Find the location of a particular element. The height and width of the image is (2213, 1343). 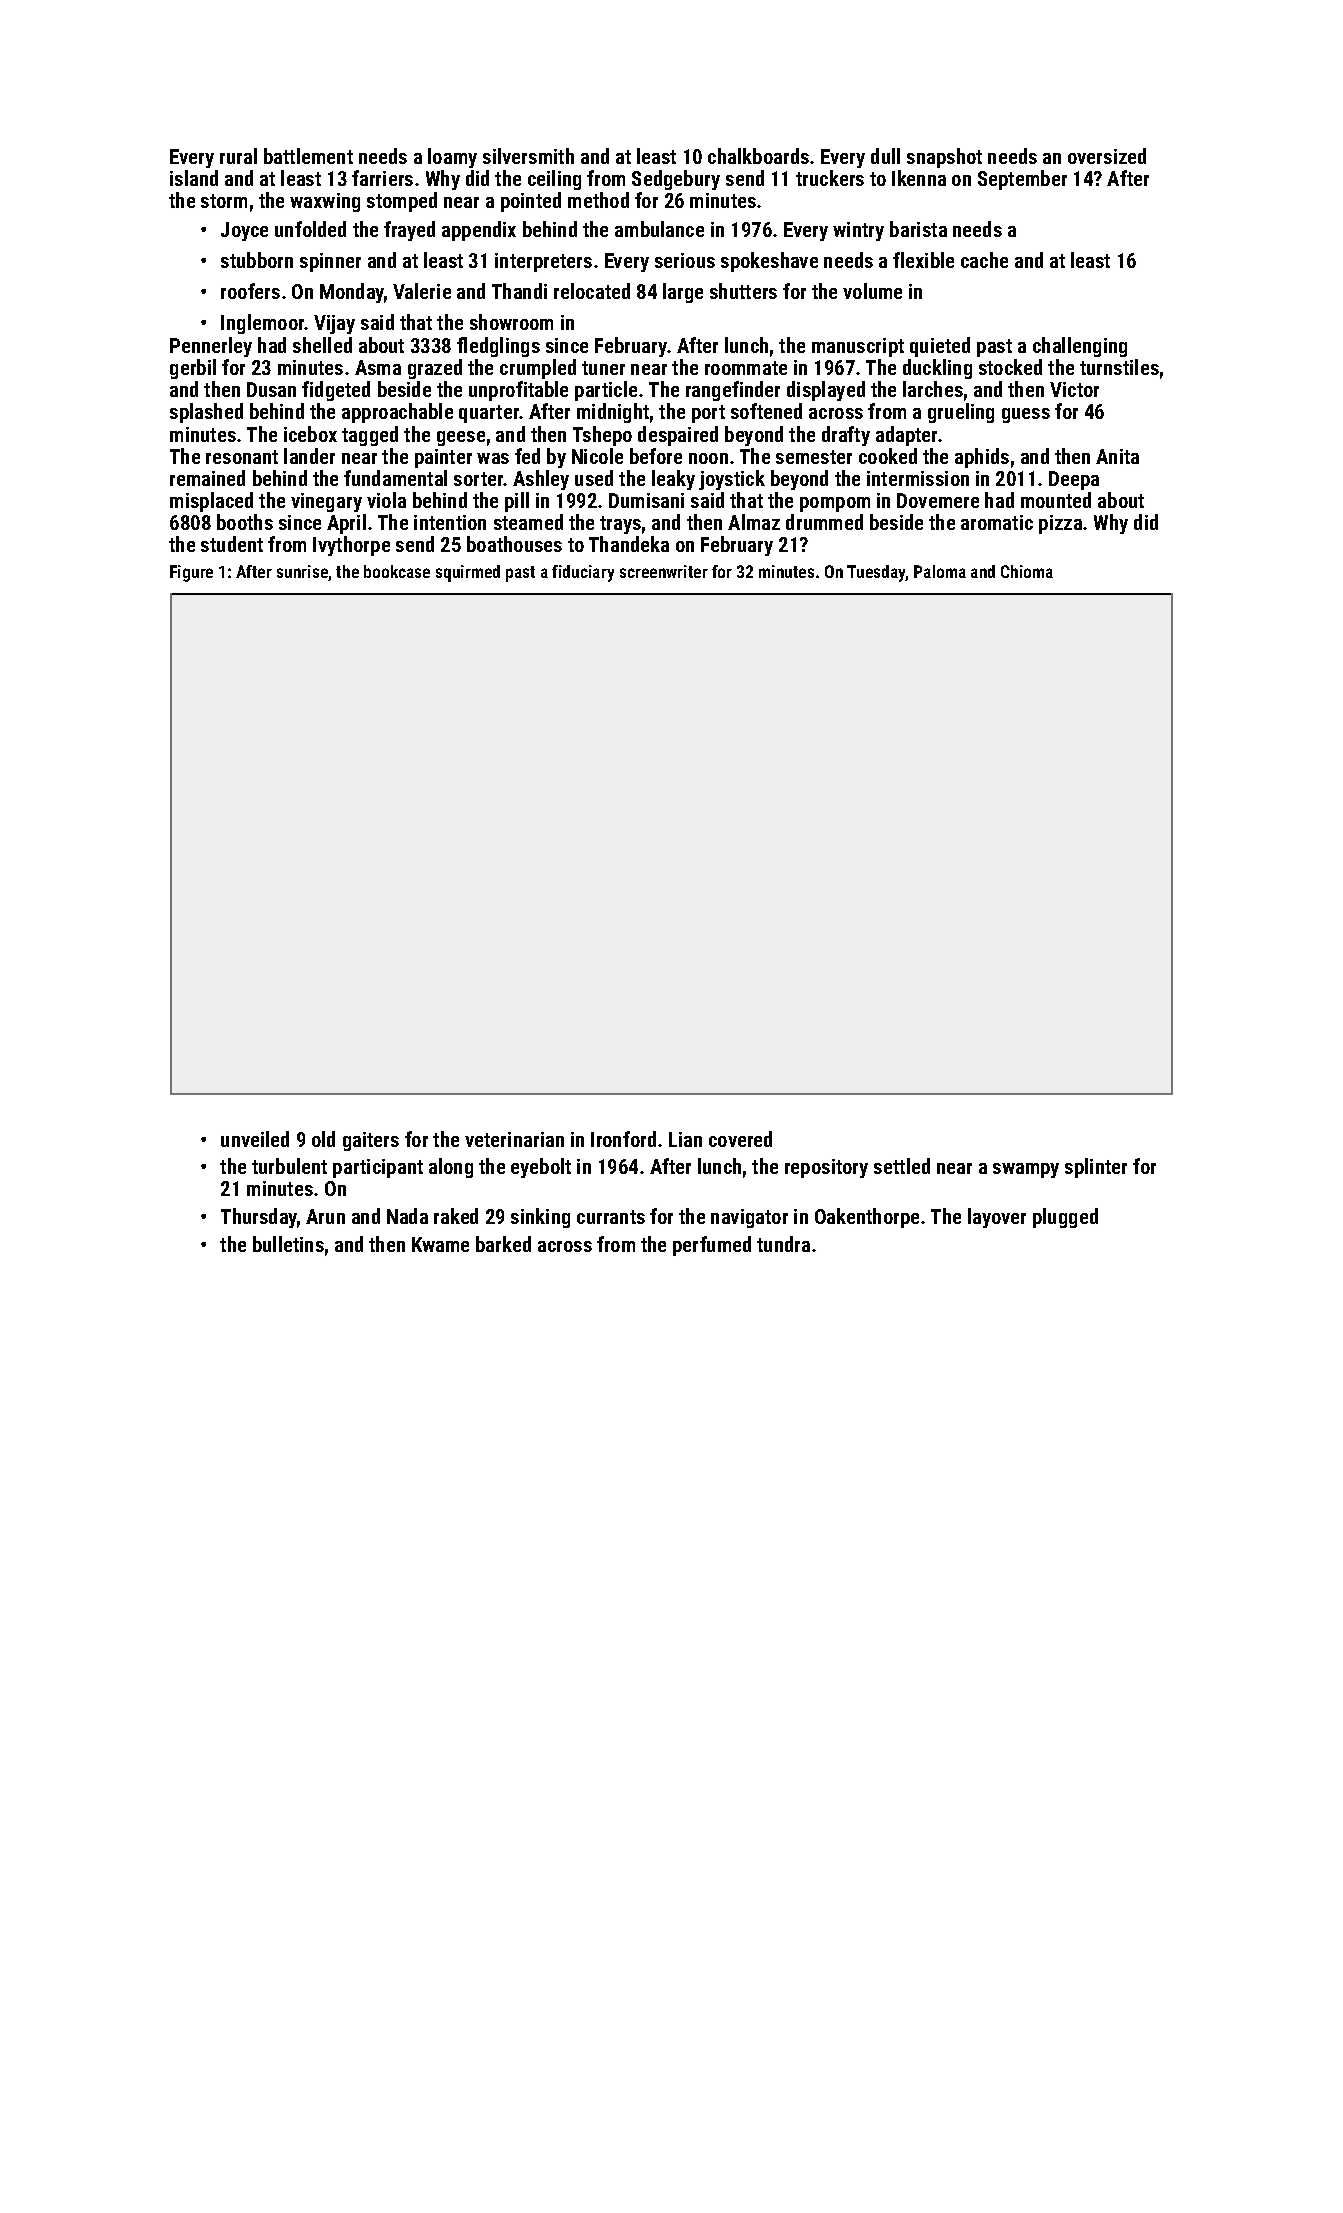

gaiters is located at coordinates (371, 1141).
